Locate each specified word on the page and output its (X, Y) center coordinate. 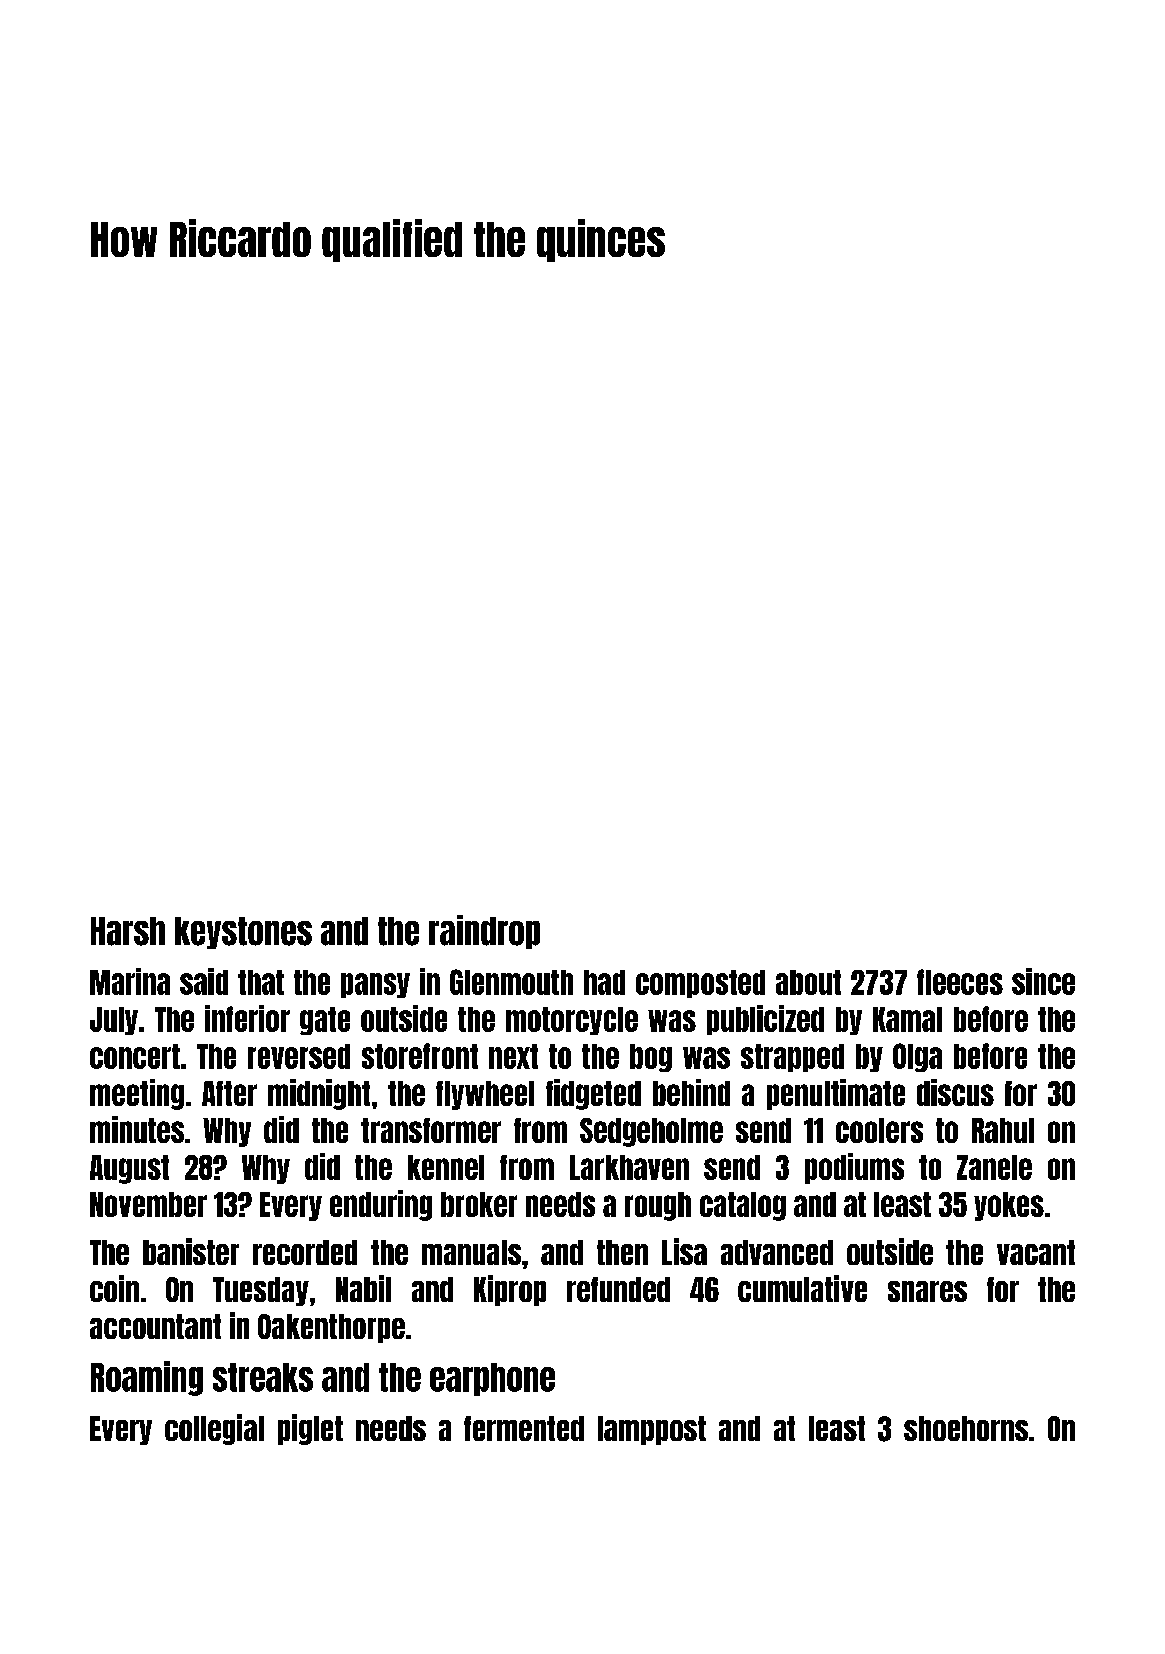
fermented (524, 1428)
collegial (214, 1429)
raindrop (484, 932)
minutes (137, 1129)
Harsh (128, 931)
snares (927, 1291)
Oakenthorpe (331, 1328)
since (1043, 981)
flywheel (485, 1095)
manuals (471, 1252)
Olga (917, 1057)
